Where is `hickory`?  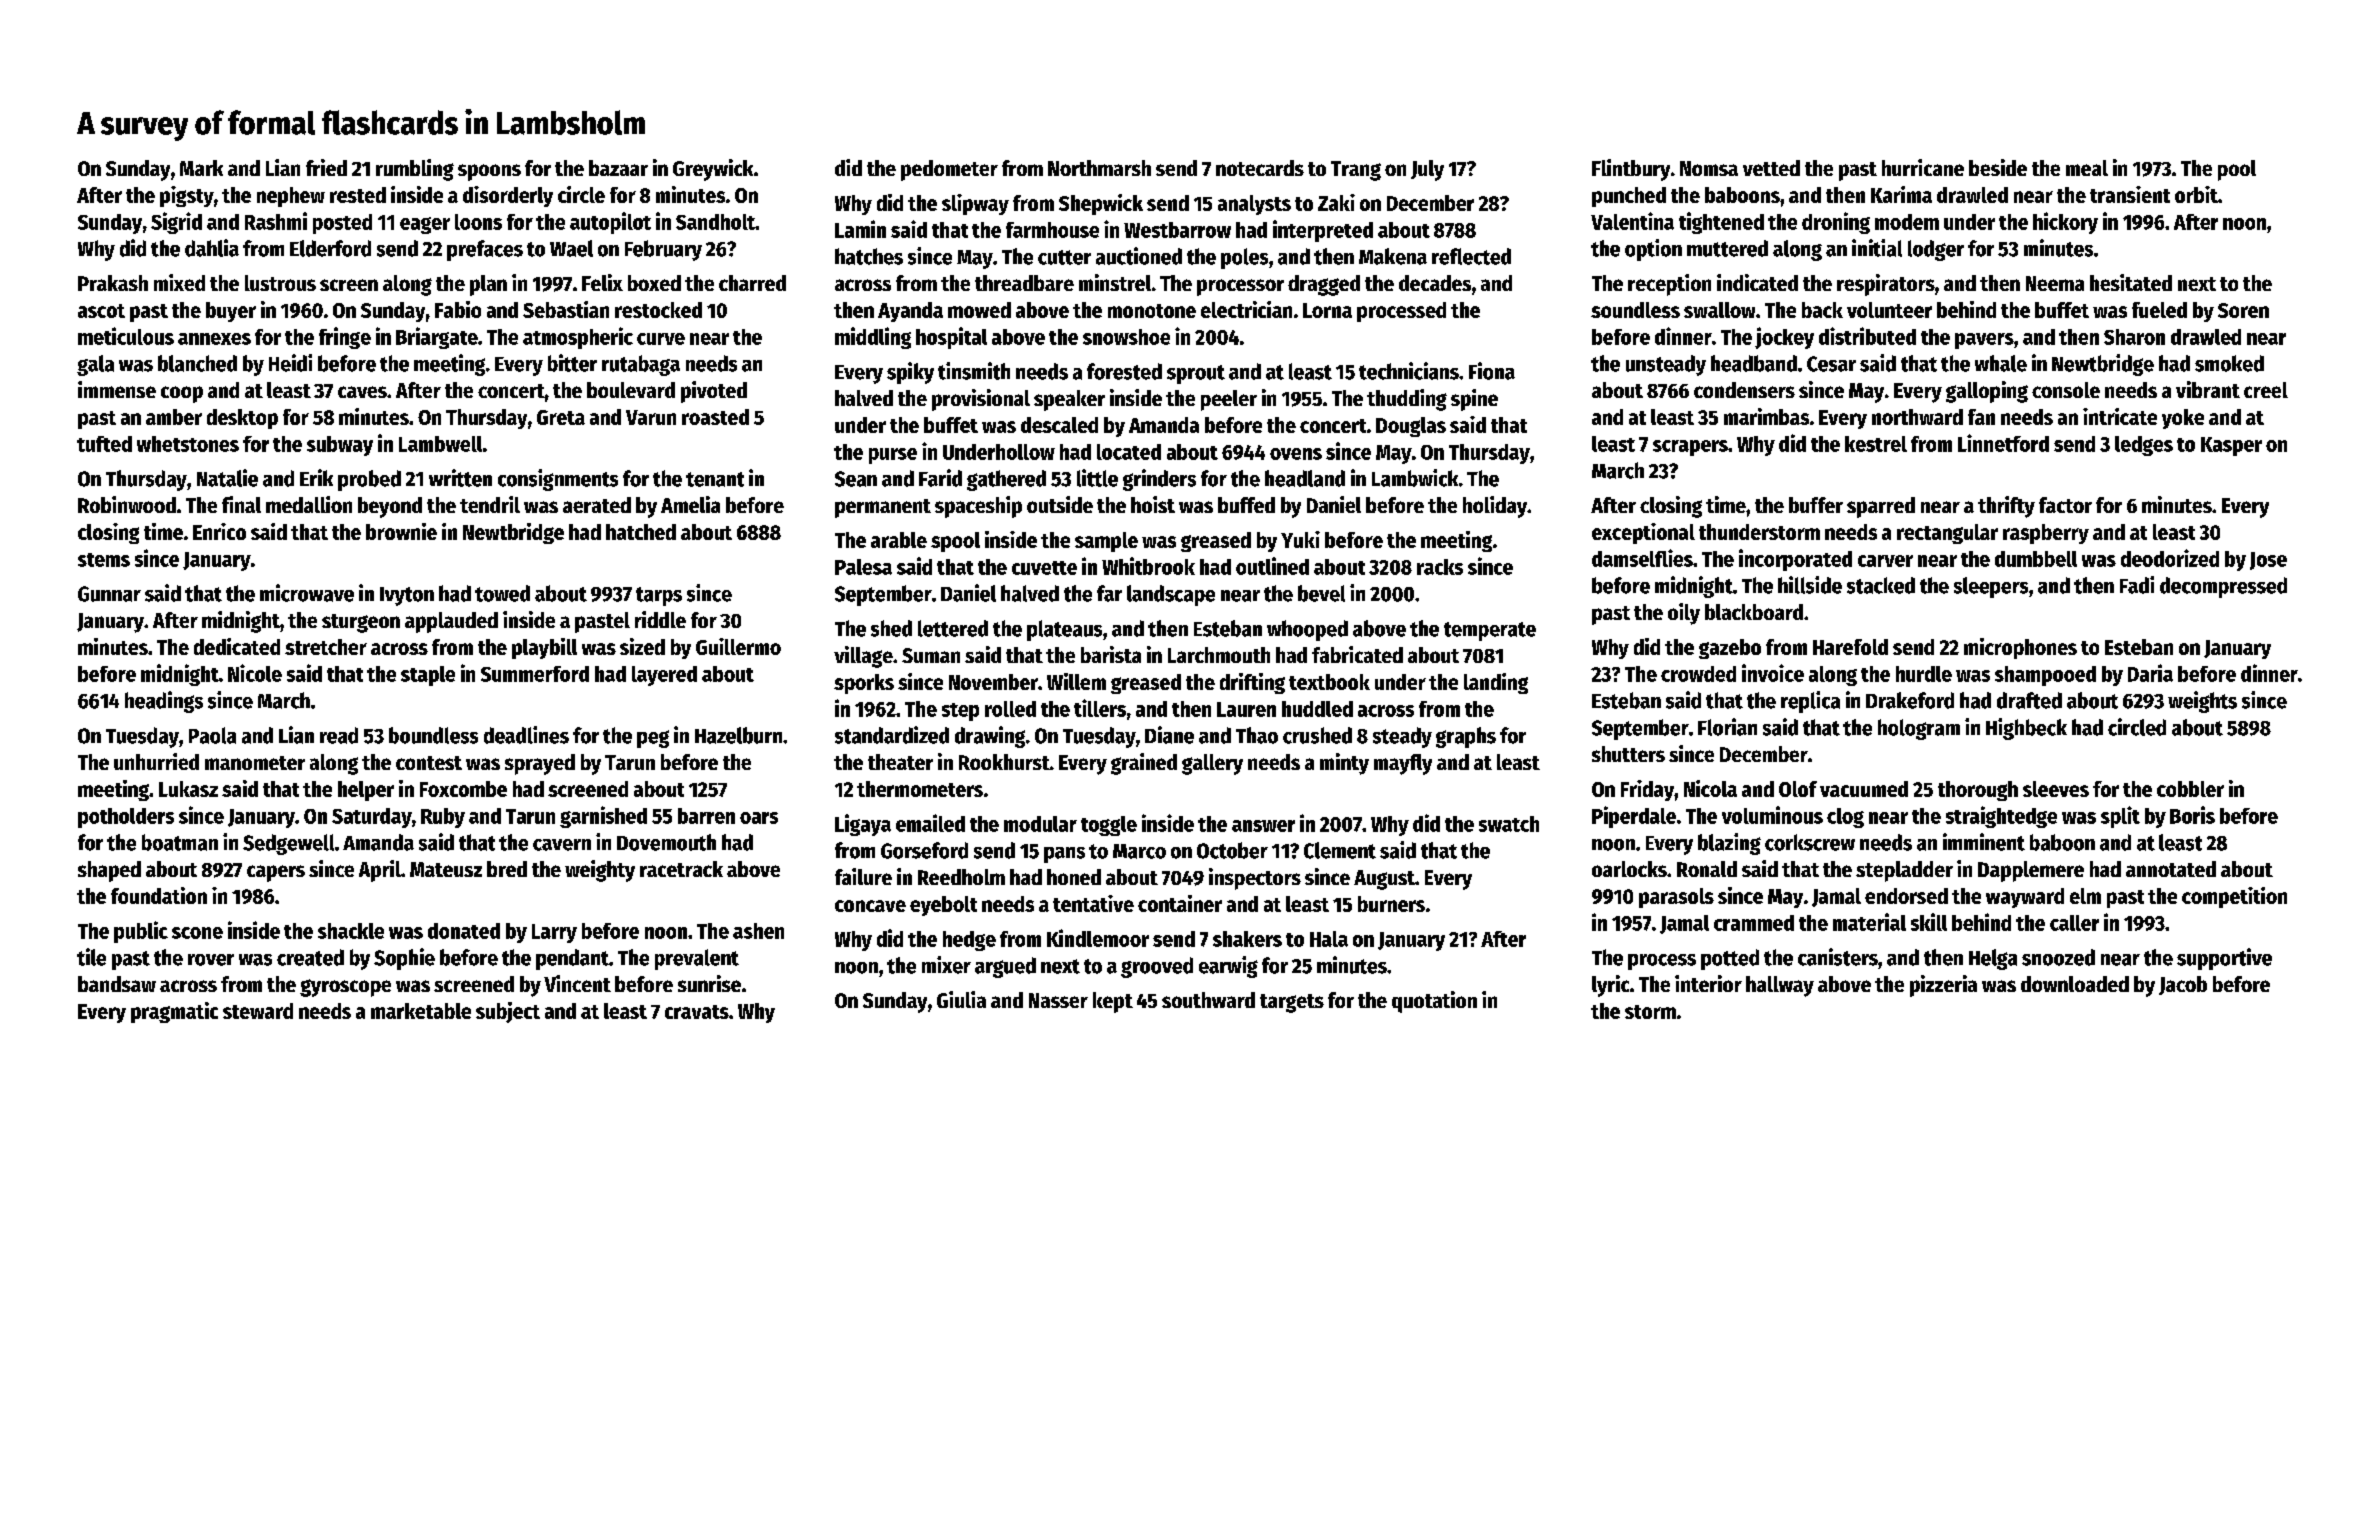 hickory is located at coordinates (2065, 223).
